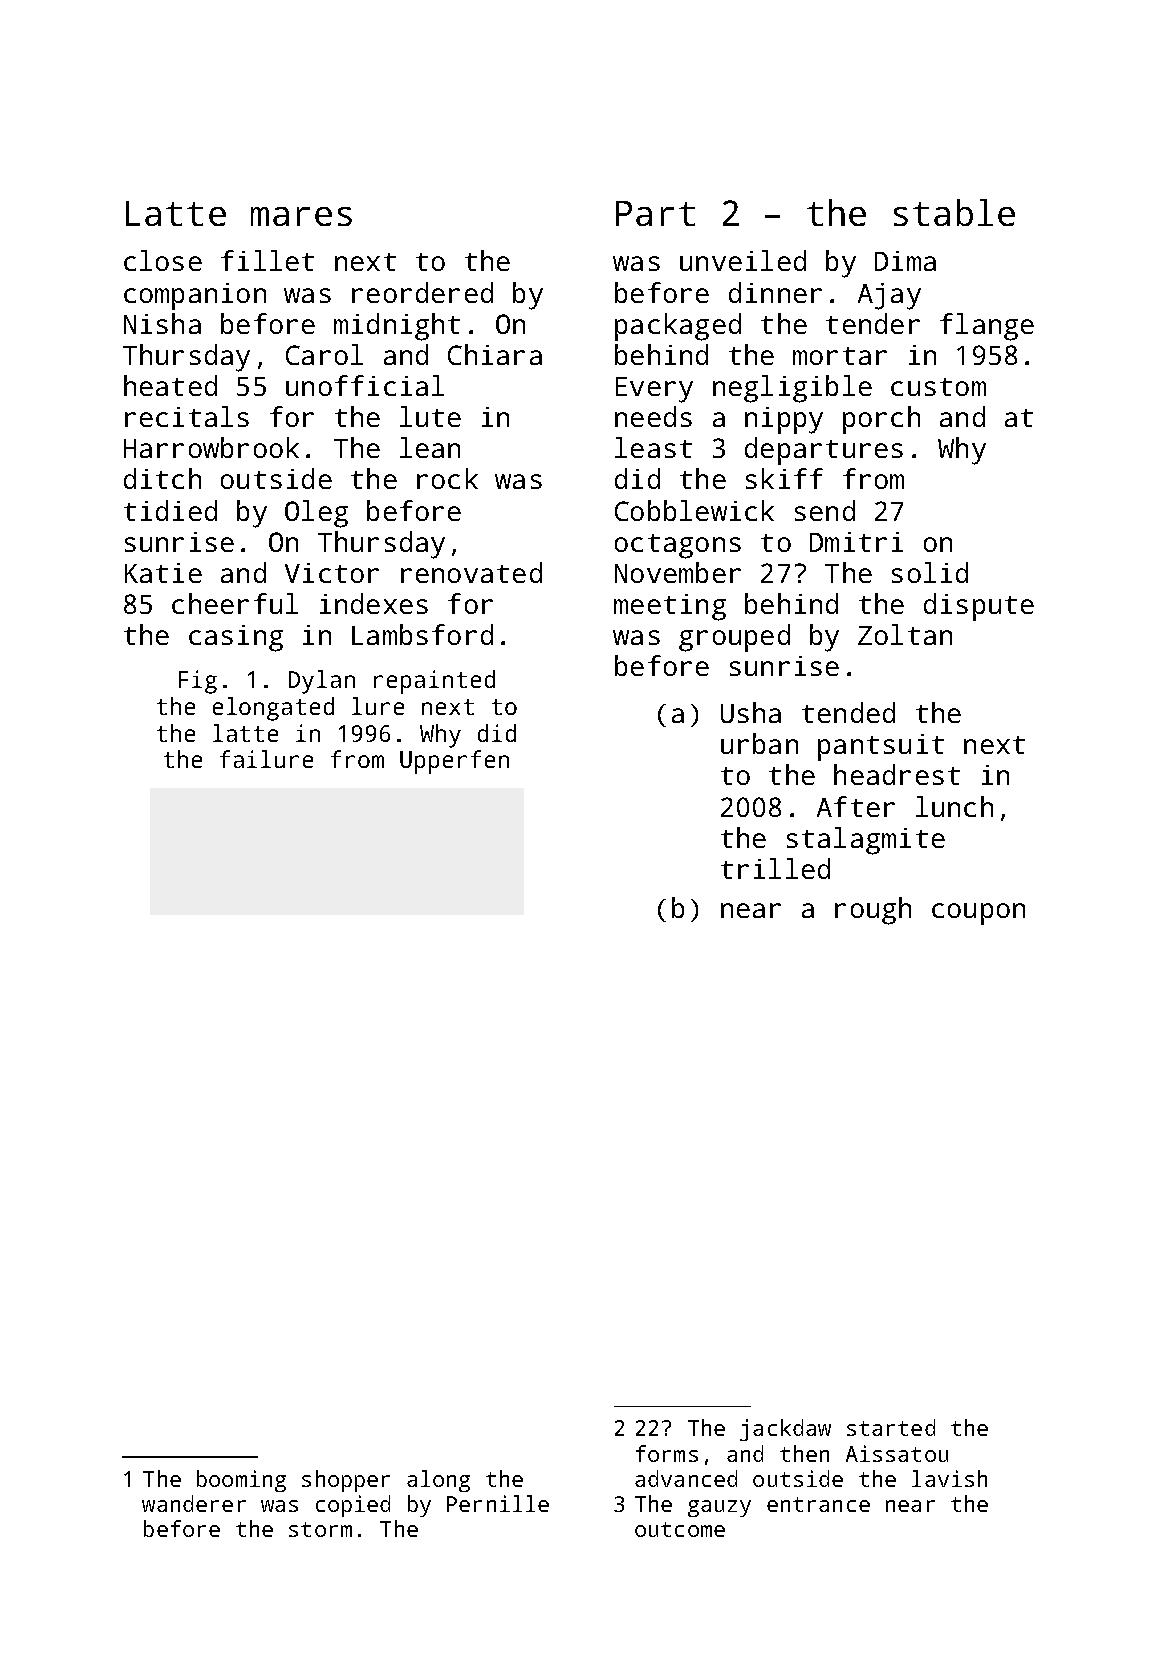 Image resolution: width=1165 pixels, height=1654 pixels. What do you see at coordinates (978, 914) in the screenshot?
I see `coupon` at bounding box center [978, 914].
